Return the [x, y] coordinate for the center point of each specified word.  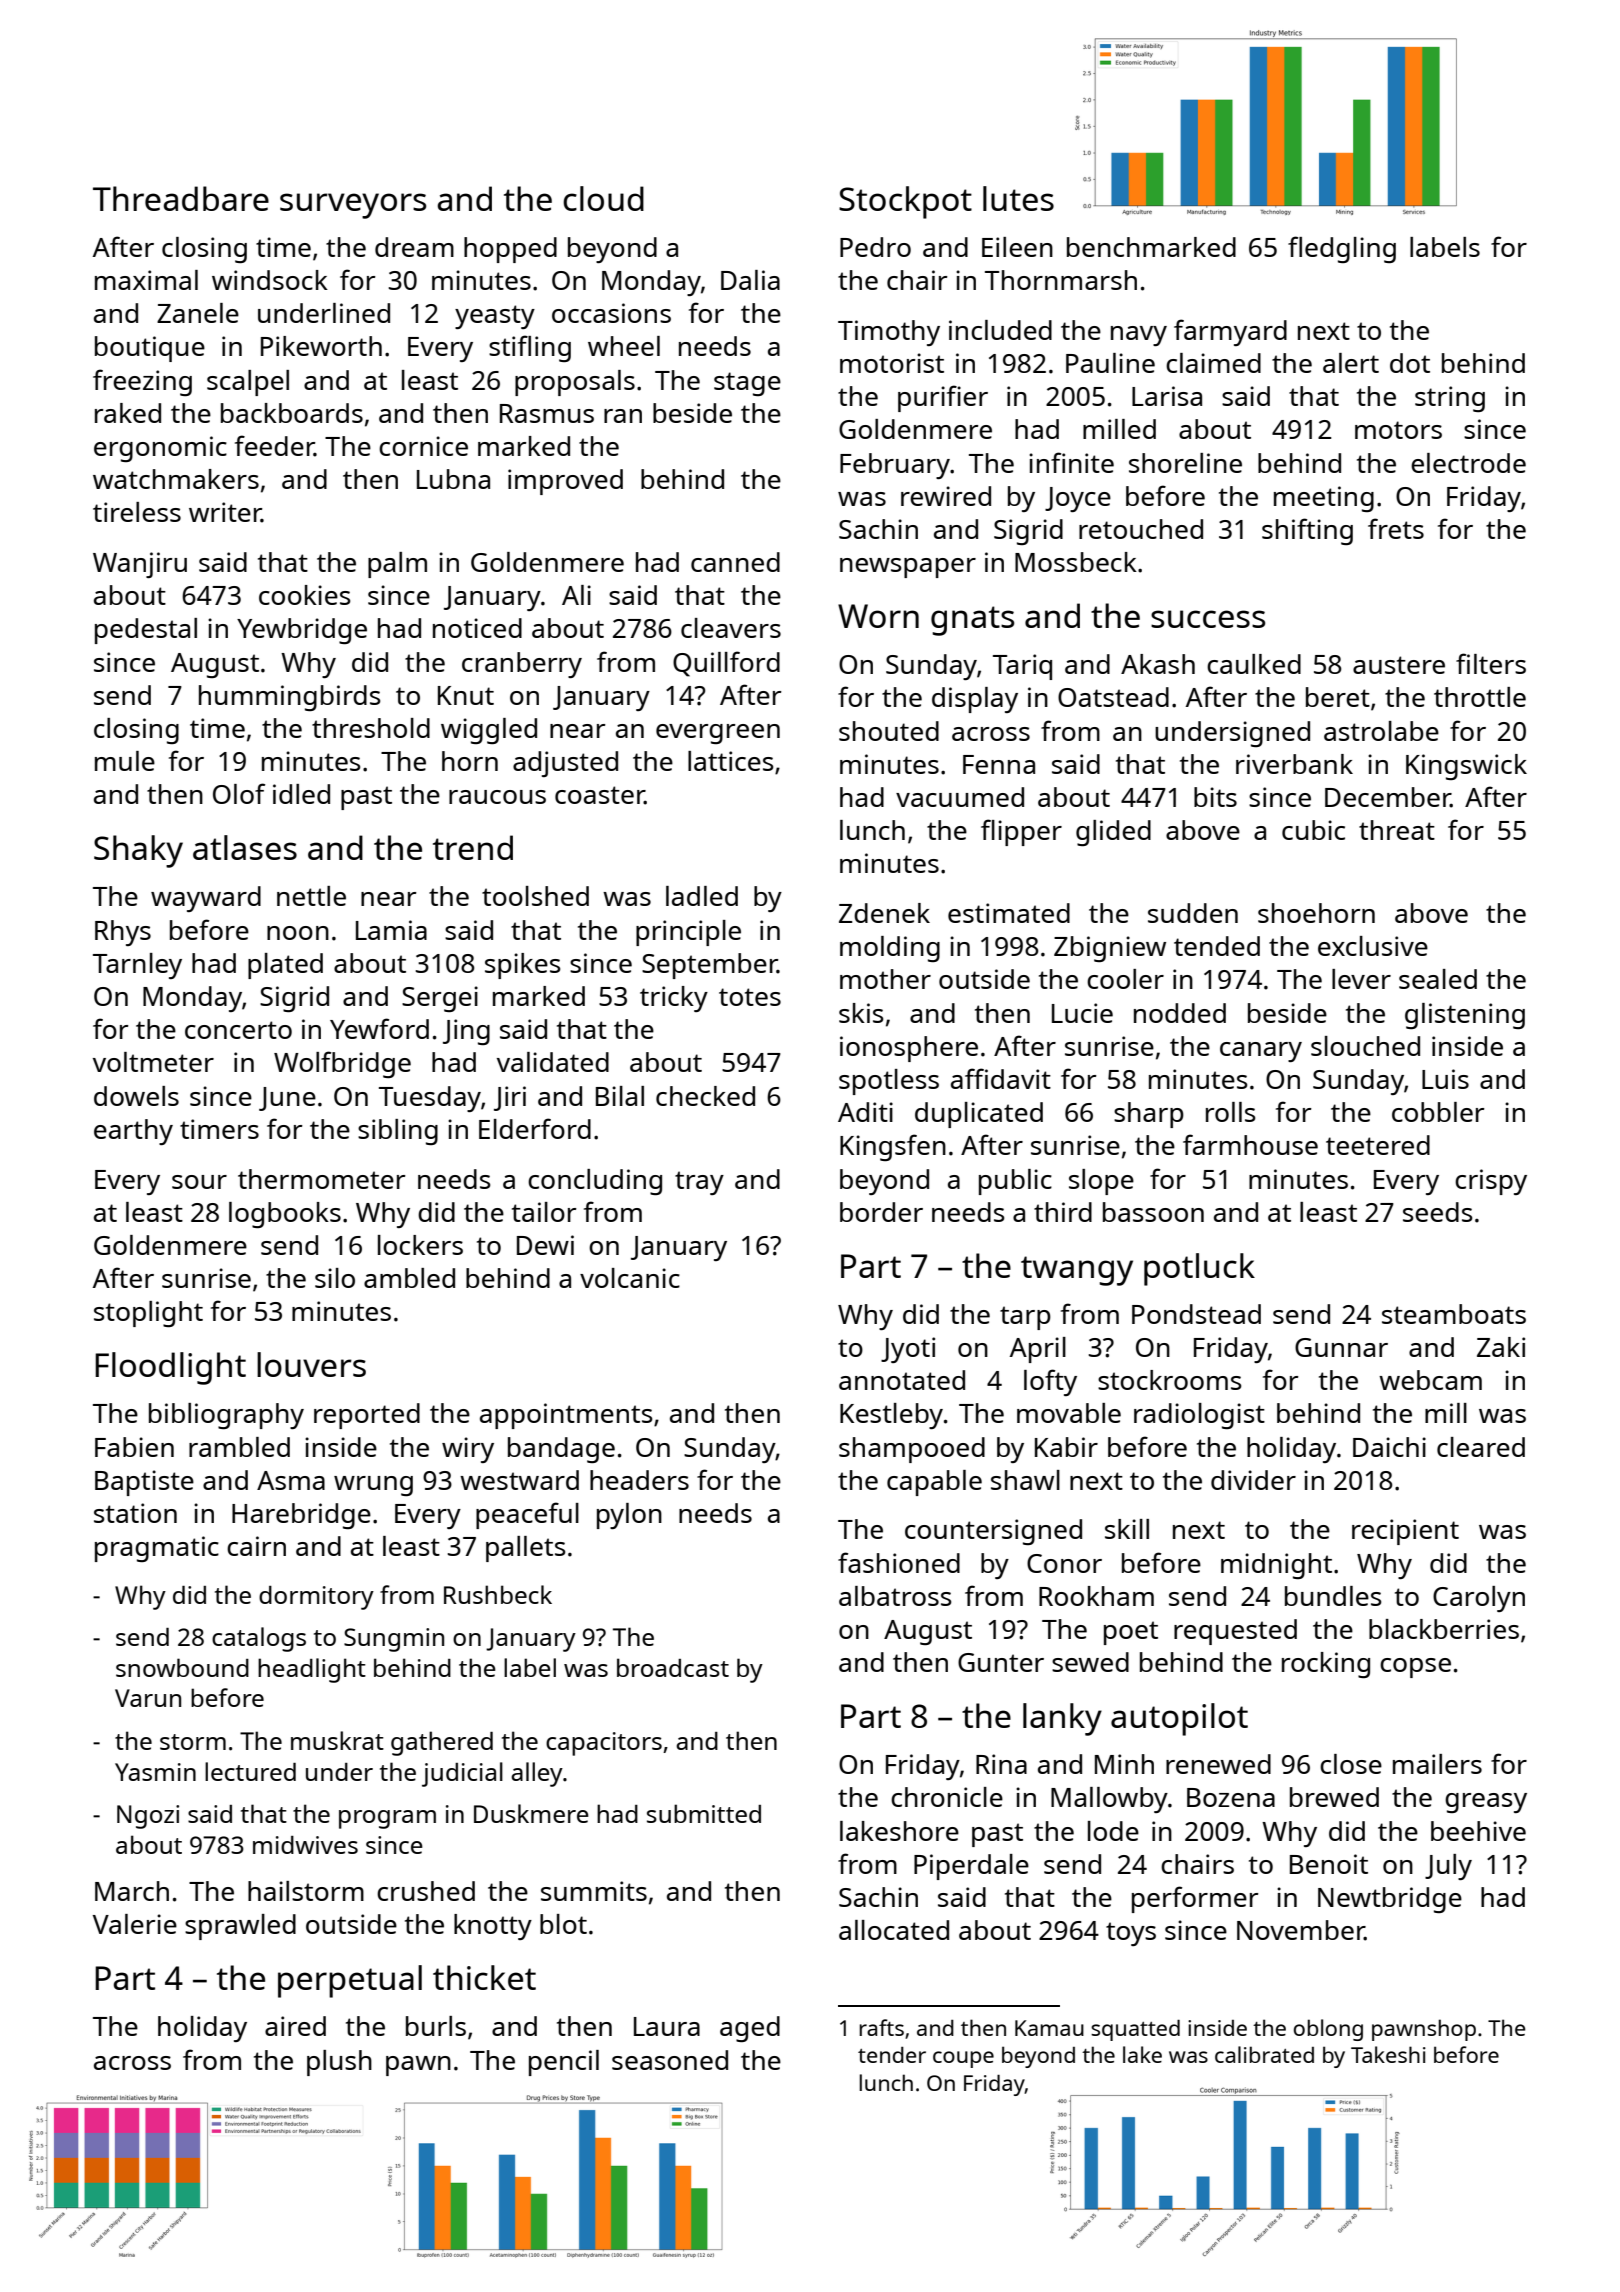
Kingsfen [893, 1147]
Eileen [1017, 247]
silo [335, 1278]
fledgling [1342, 249]
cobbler [1438, 1112]
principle [688, 933]
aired [295, 2026]
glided [1113, 833]
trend [473, 847]
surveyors [353, 206]
